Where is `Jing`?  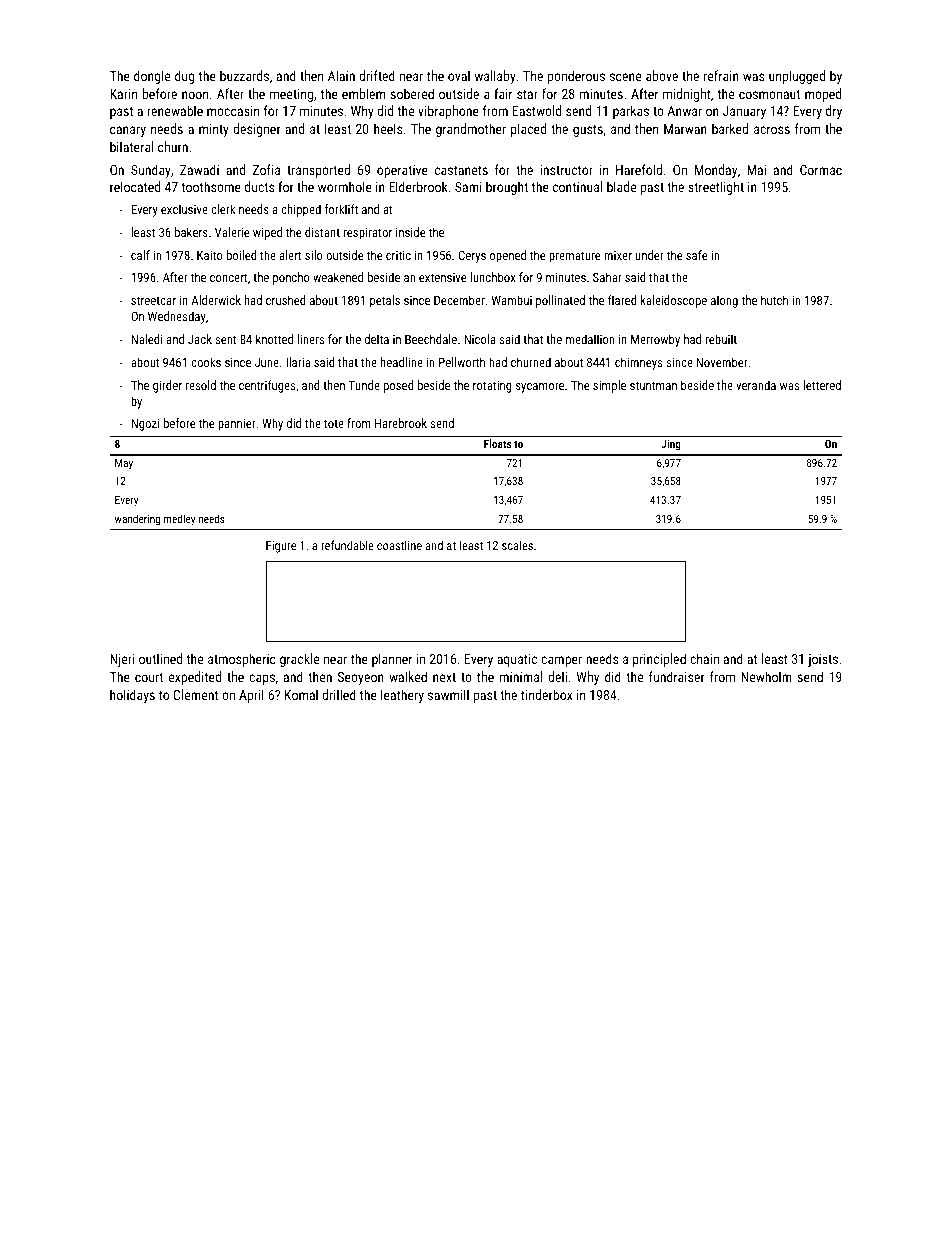
Jing is located at coordinates (671, 445).
